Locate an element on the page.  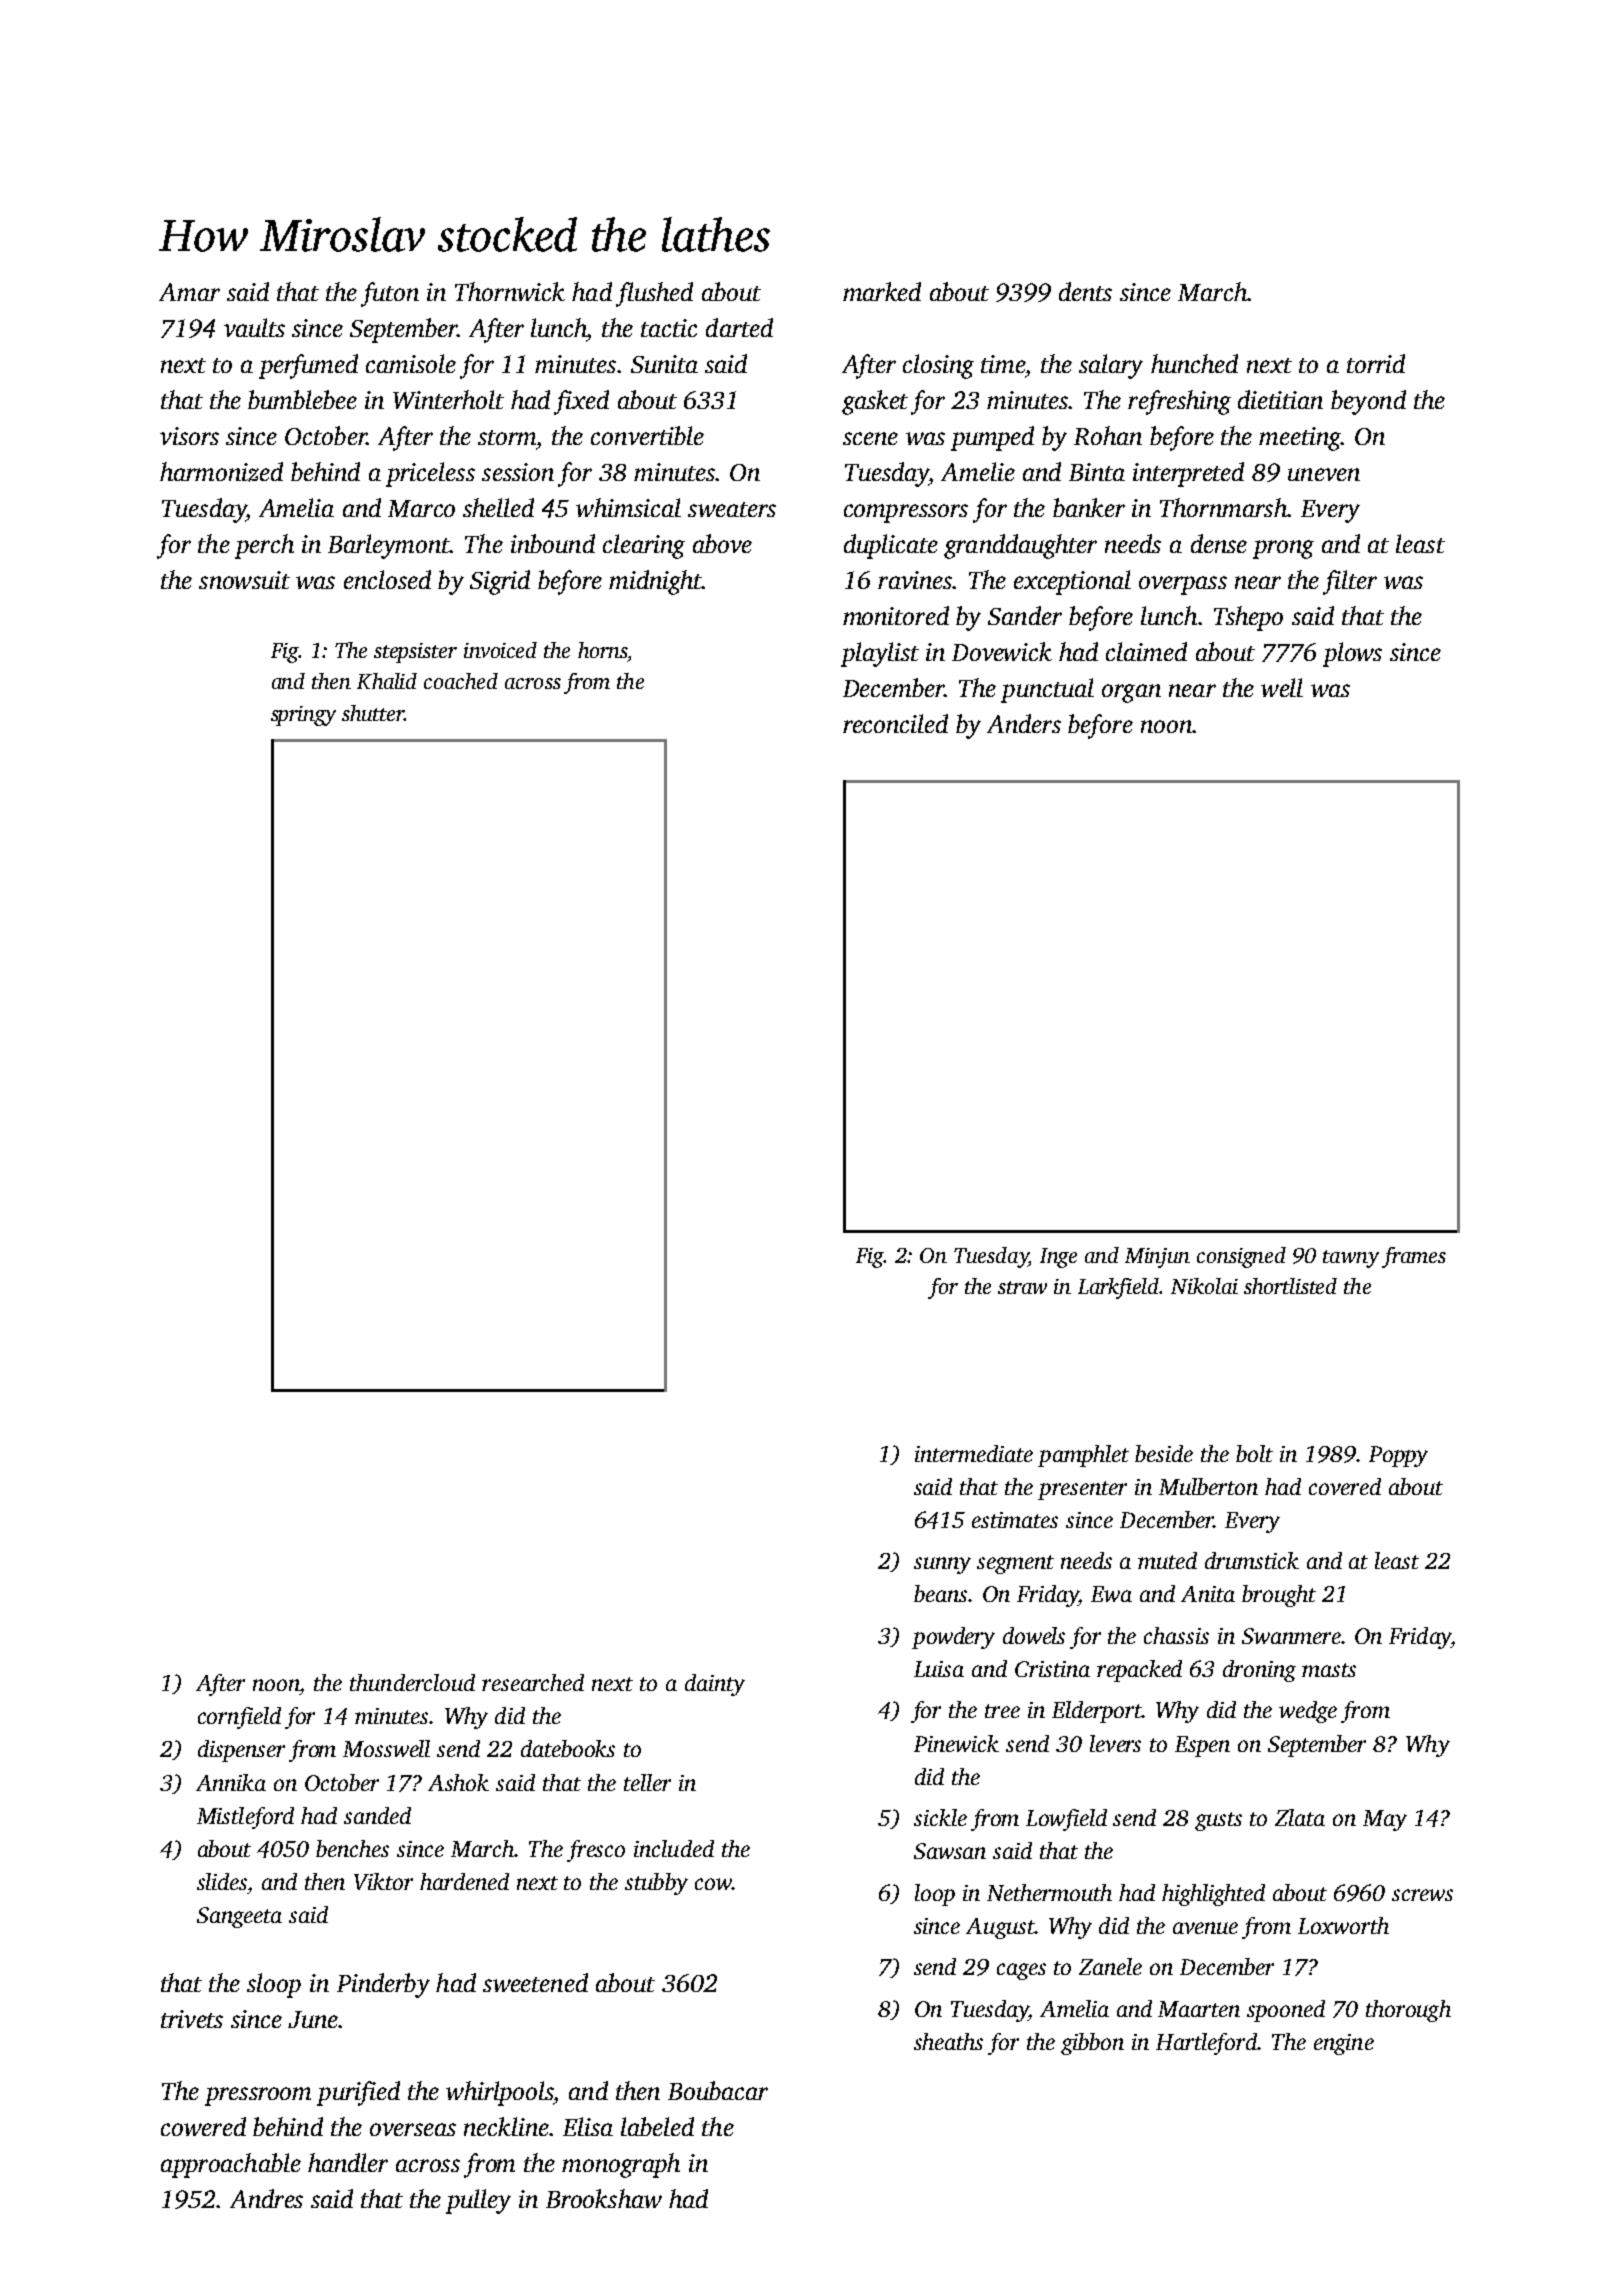
Minjun is located at coordinates (1157, 1258).
